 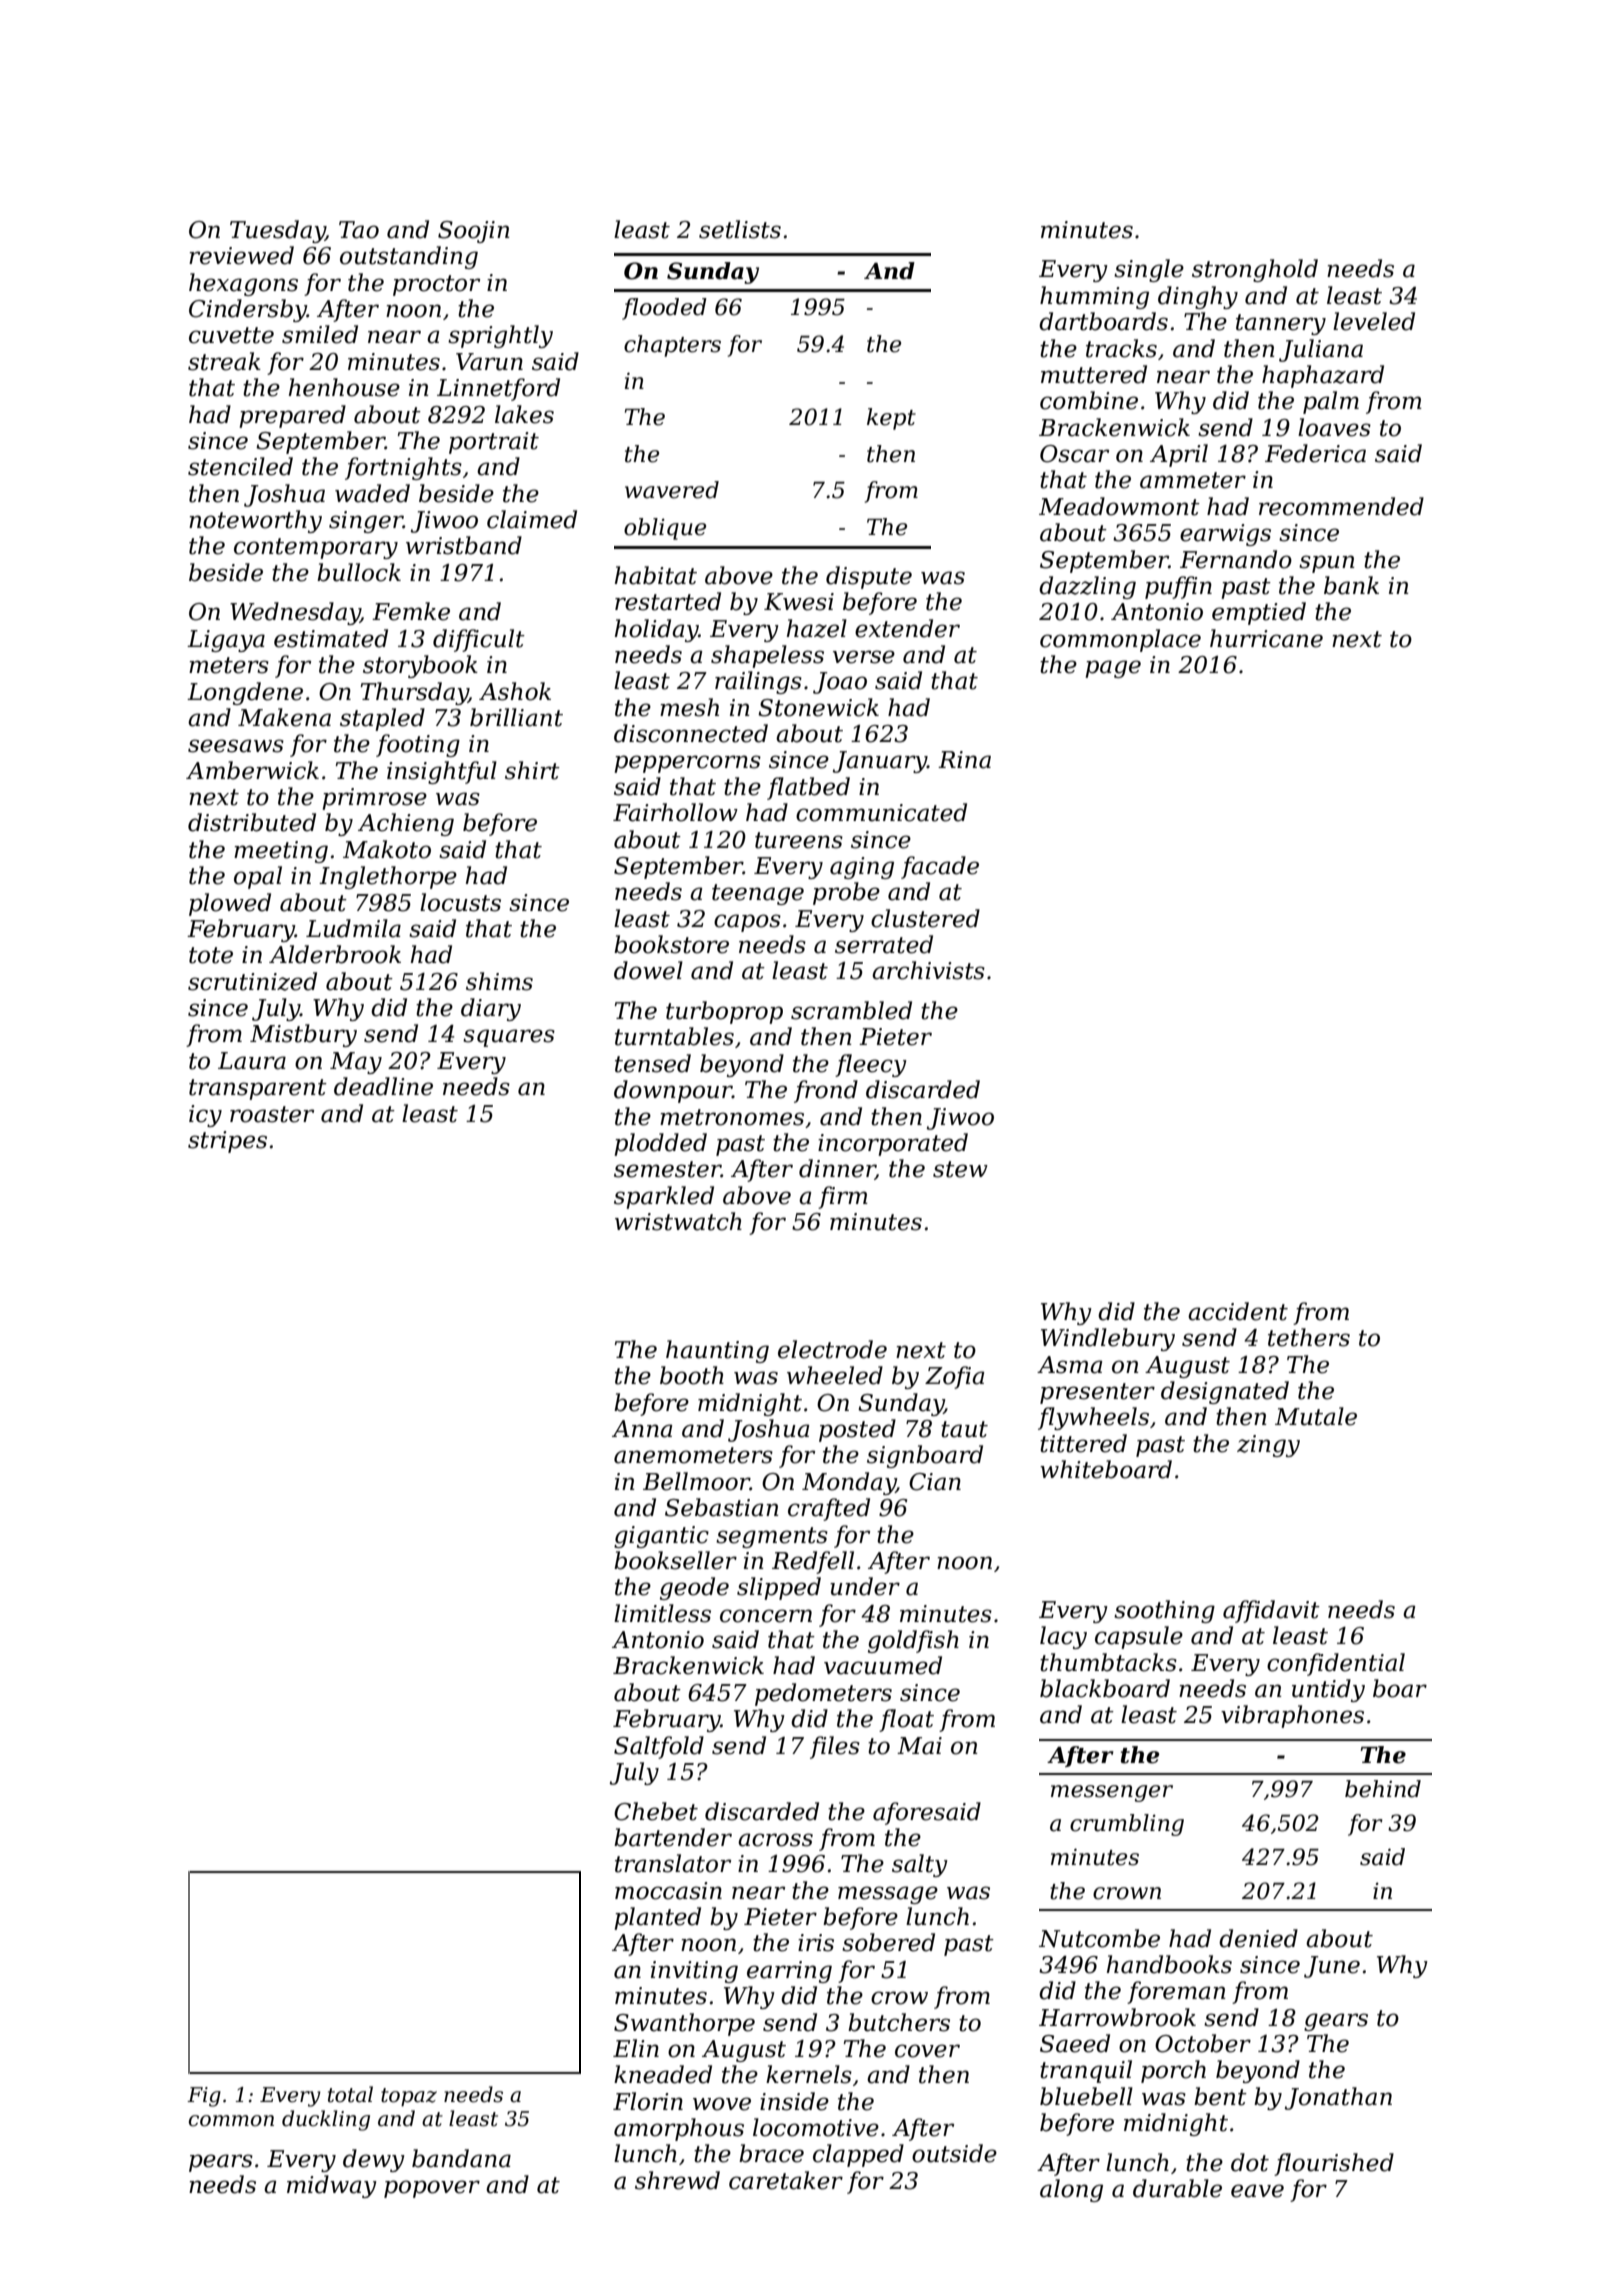 I want to click on setlists, so click(x=740, y=229).
